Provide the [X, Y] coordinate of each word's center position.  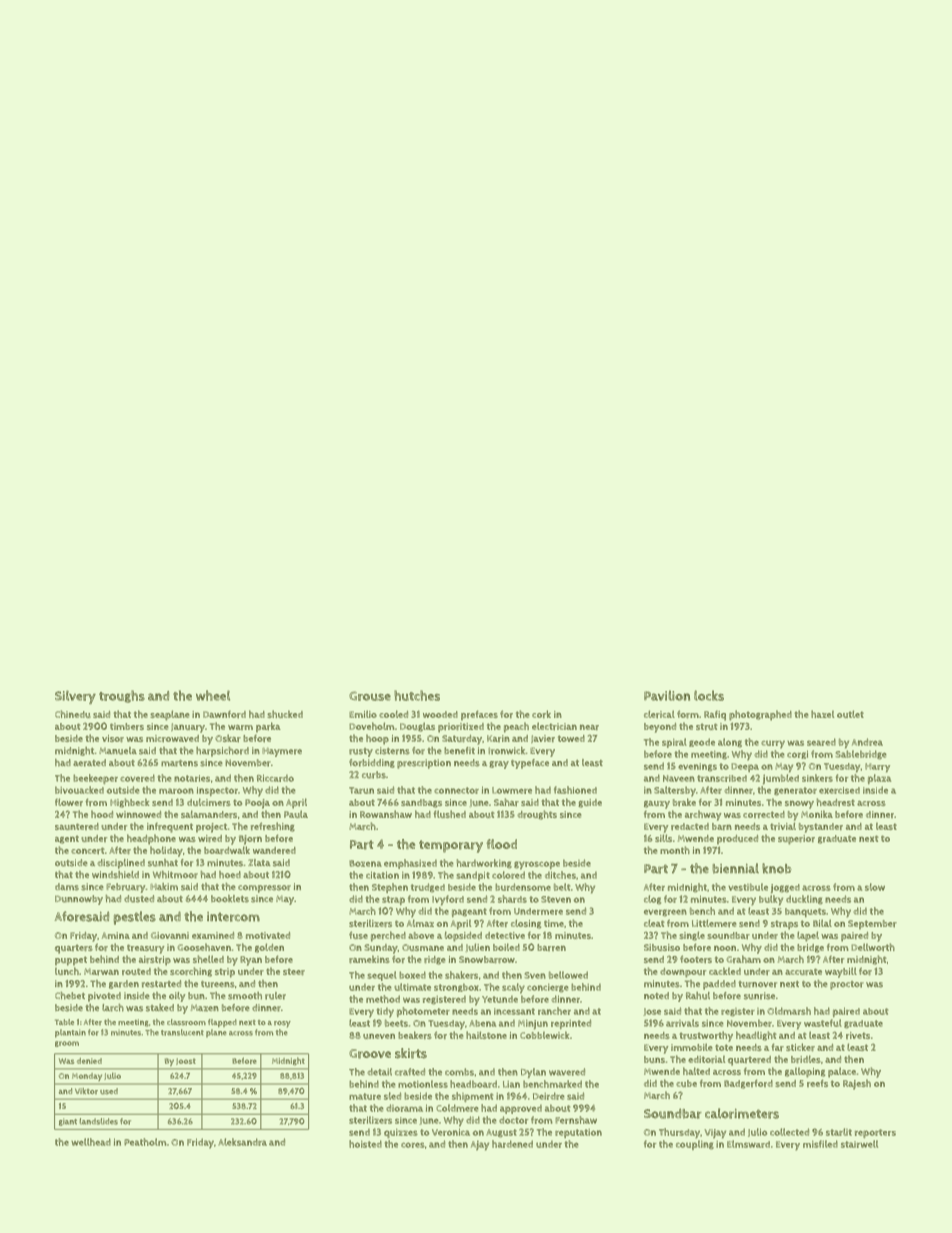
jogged [785, 889]
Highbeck [129, 803]
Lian [511, 1084]
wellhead [91, 1142]
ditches [560, 875]
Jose [652, 1012]
